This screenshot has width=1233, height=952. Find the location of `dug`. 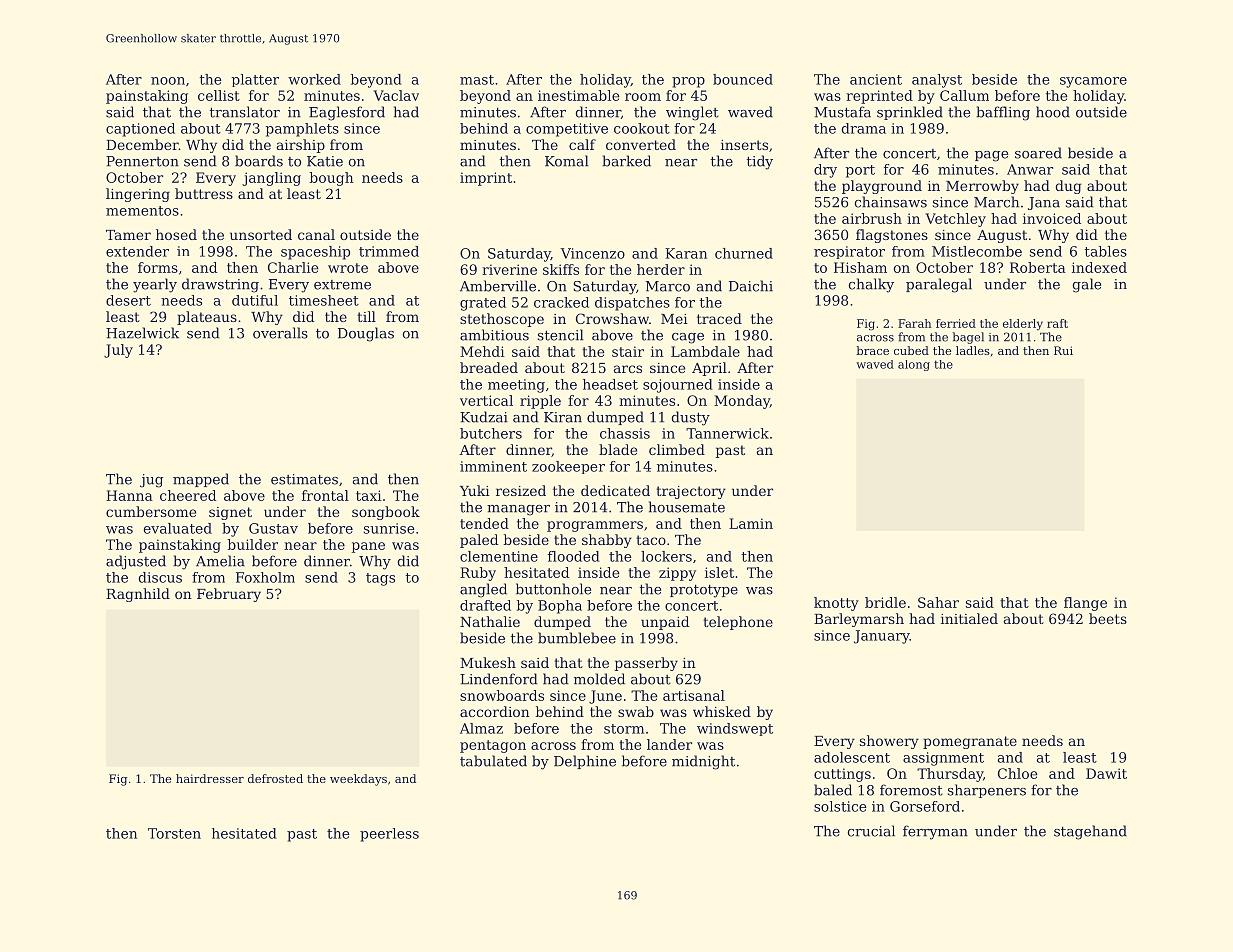

dug is located at coordinates (1068, 187).
